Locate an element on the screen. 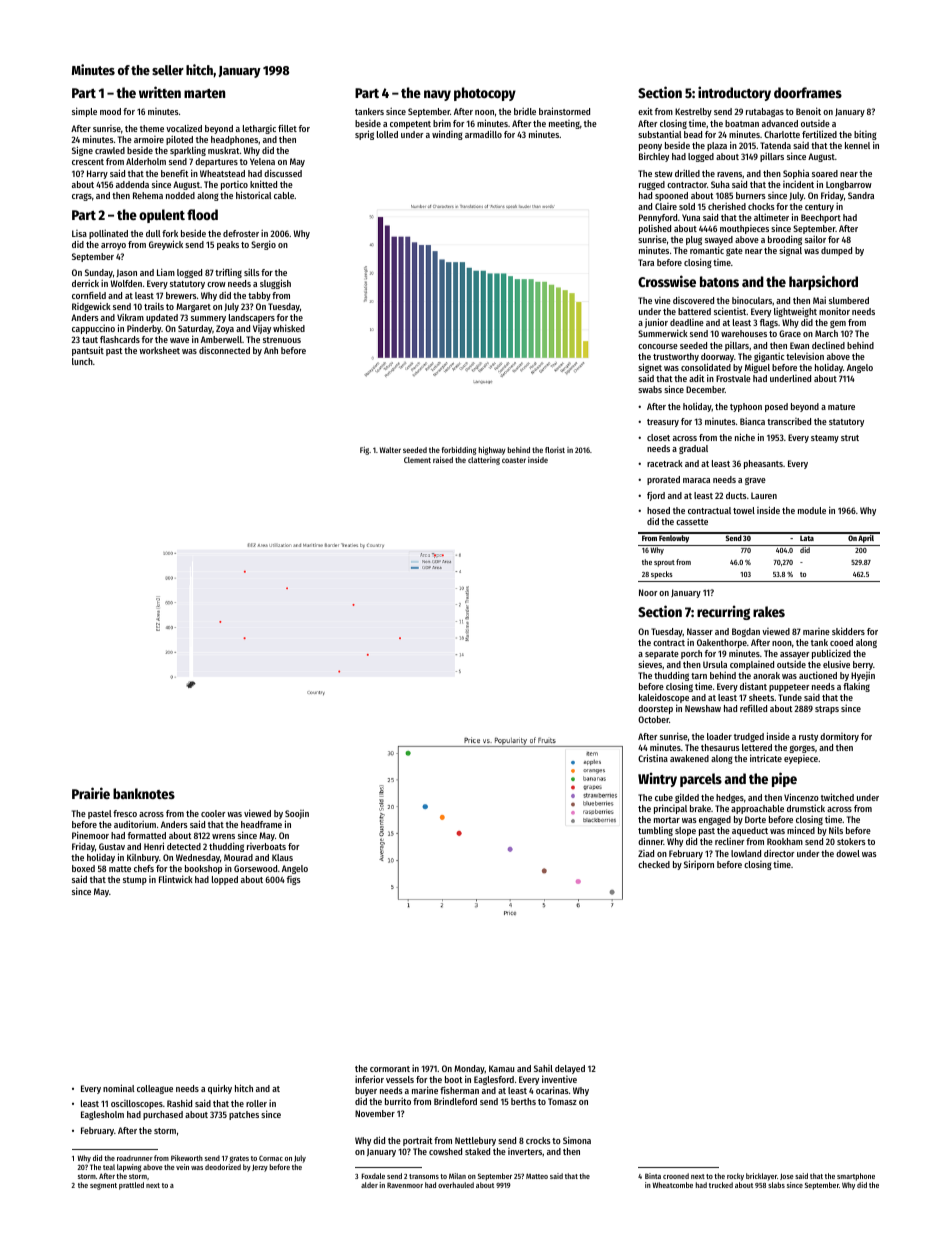  Soojin is located at coordinates (297, 814).
